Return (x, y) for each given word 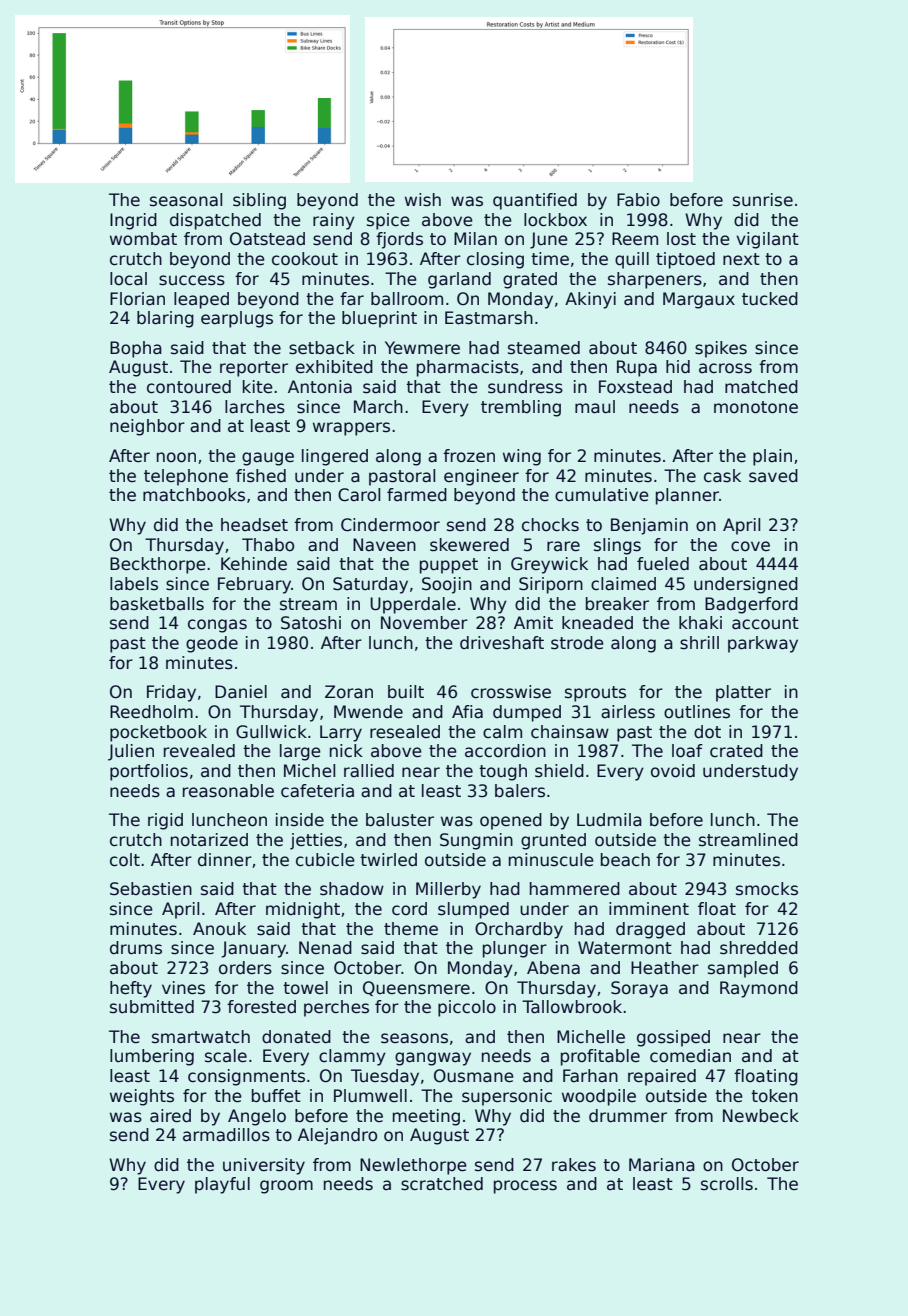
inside (300, 820)
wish (423, 200)
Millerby (448, 890)
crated (736, 751)
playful (222, 1185)
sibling (259, 201)
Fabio (638, 200)
